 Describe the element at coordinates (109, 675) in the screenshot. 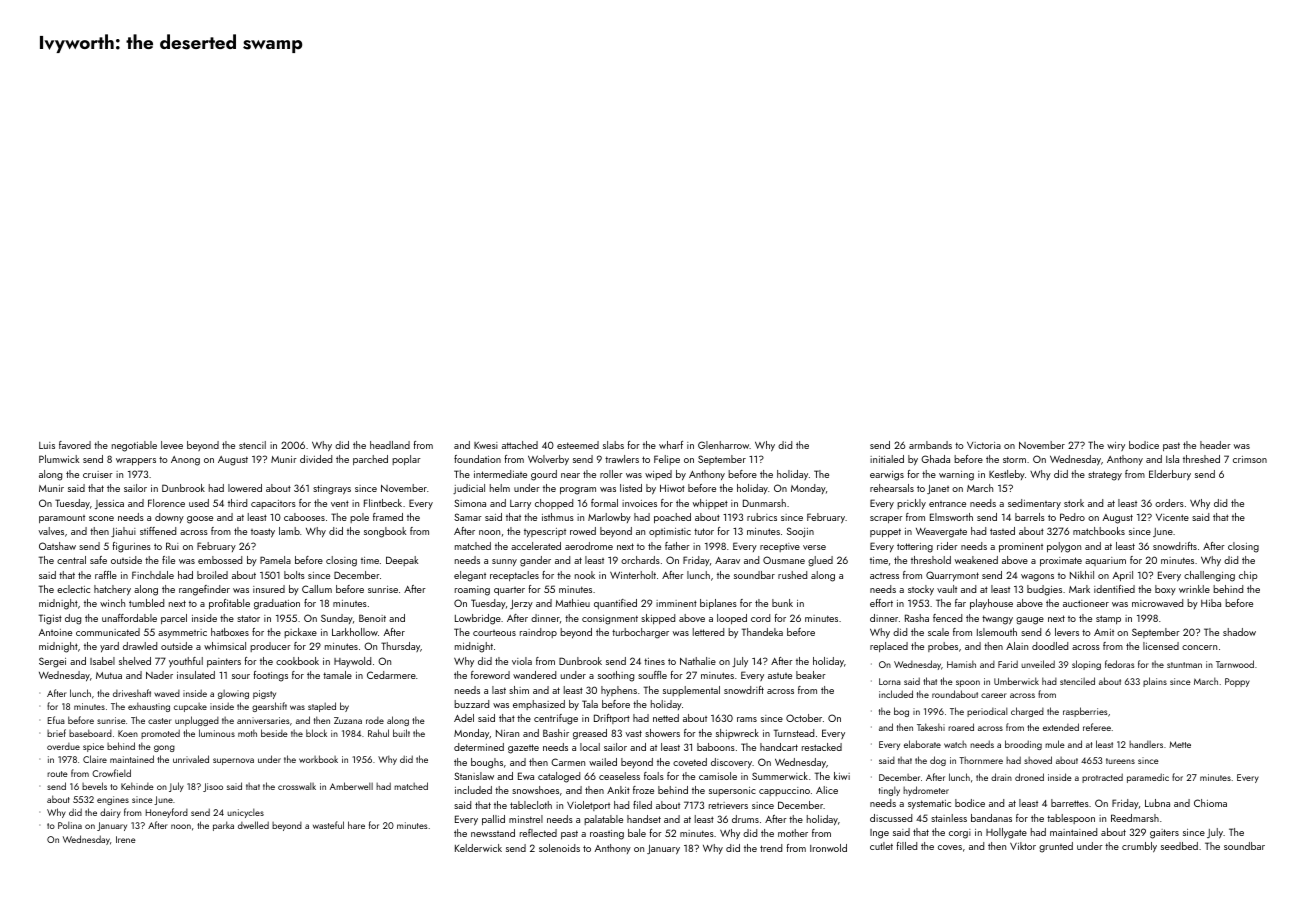

I see `Mutua` at that location.
